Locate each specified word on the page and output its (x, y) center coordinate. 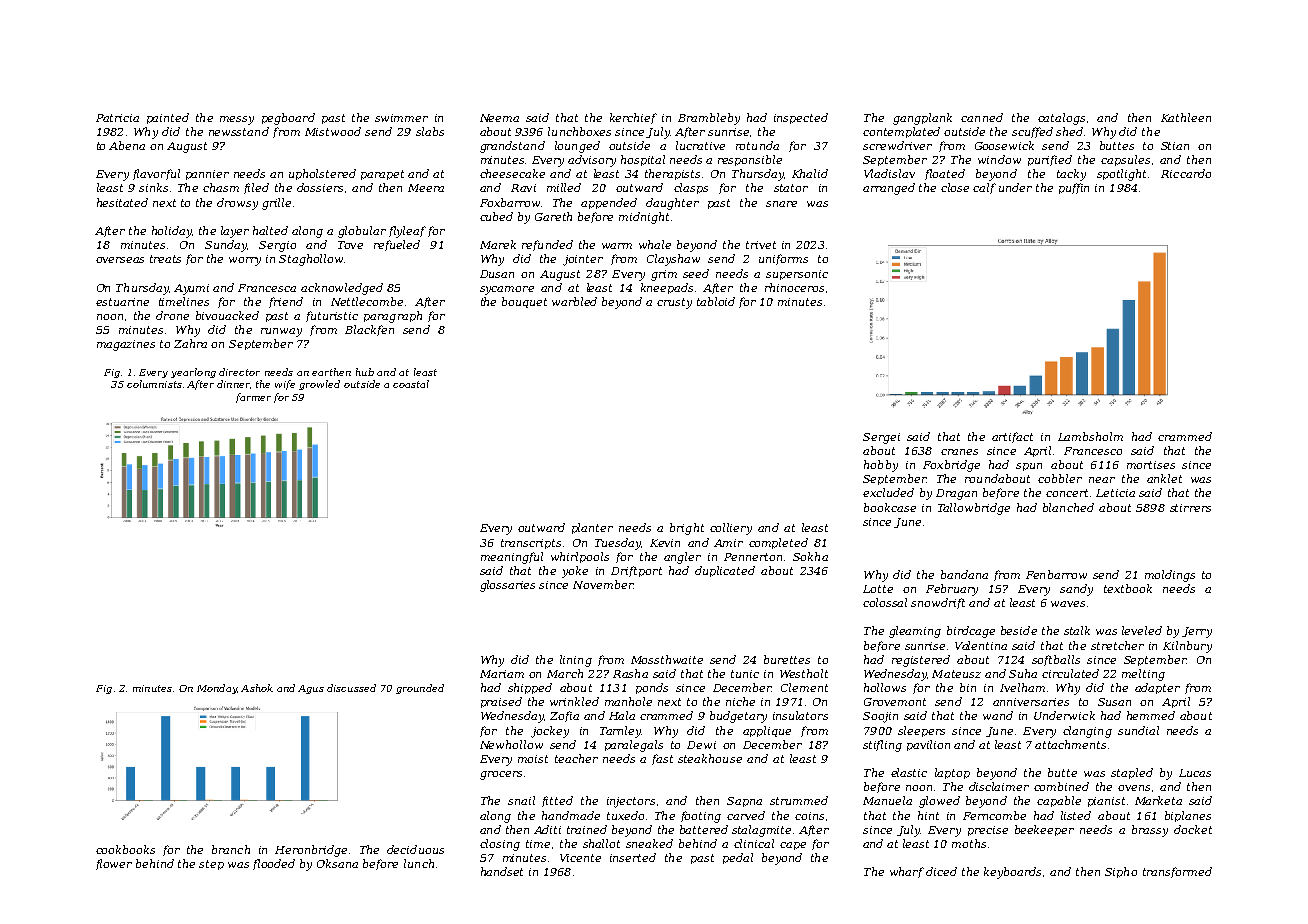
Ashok (257, 688)
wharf (907, 872)
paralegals (634, 746)
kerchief (633, 118)
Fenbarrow (1056, 574)
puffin (1074, 188)
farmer (253, 398)
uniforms (783, 259)
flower (114, 864)
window (999, 159)
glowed (939, 802)
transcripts (531, 544)
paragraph (393, 317)
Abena (127, 145)
